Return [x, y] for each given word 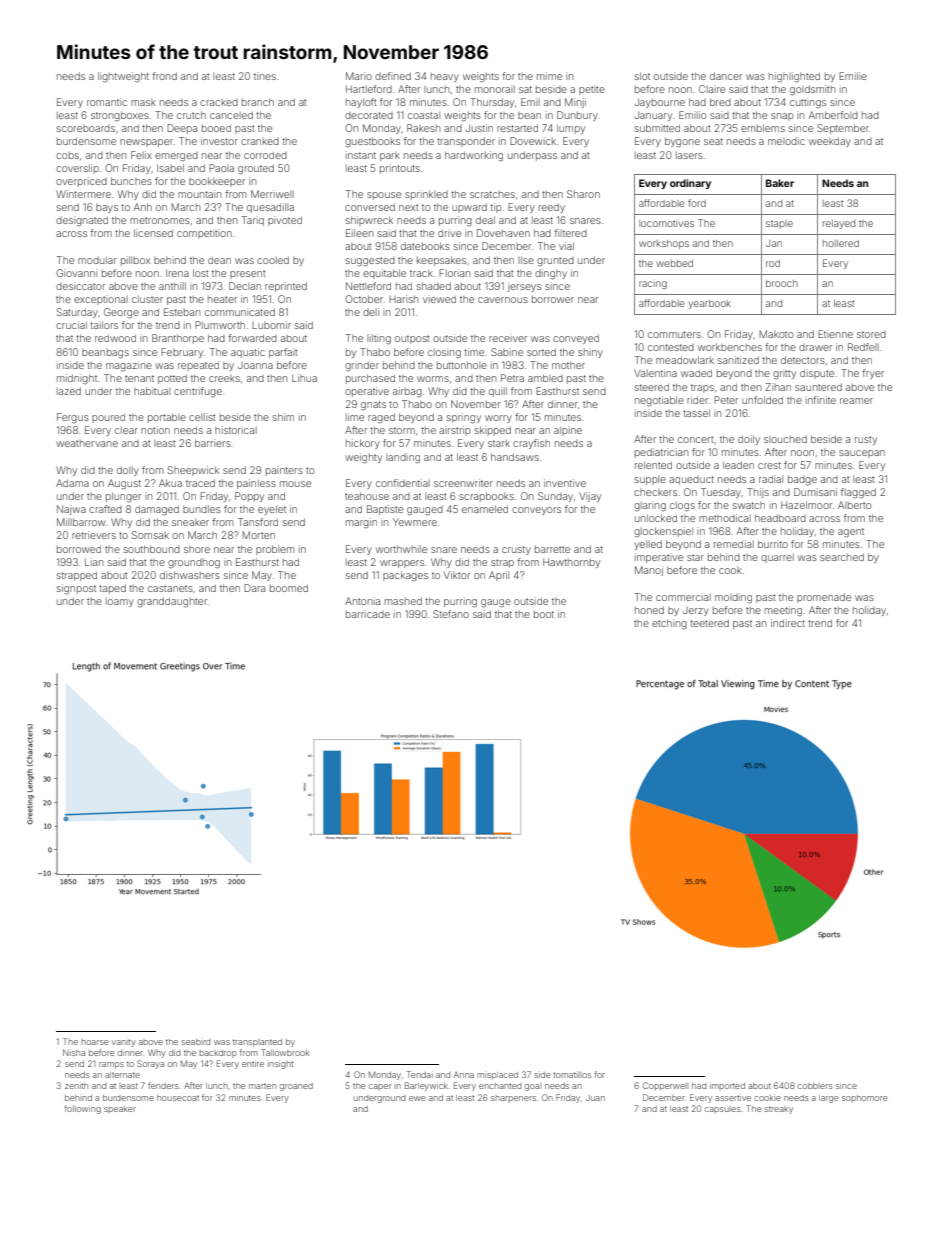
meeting [783, 611]
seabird [196, 1042]
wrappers [402, 564]
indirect [788, 623]
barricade [368, 614]
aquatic [248, 353]
